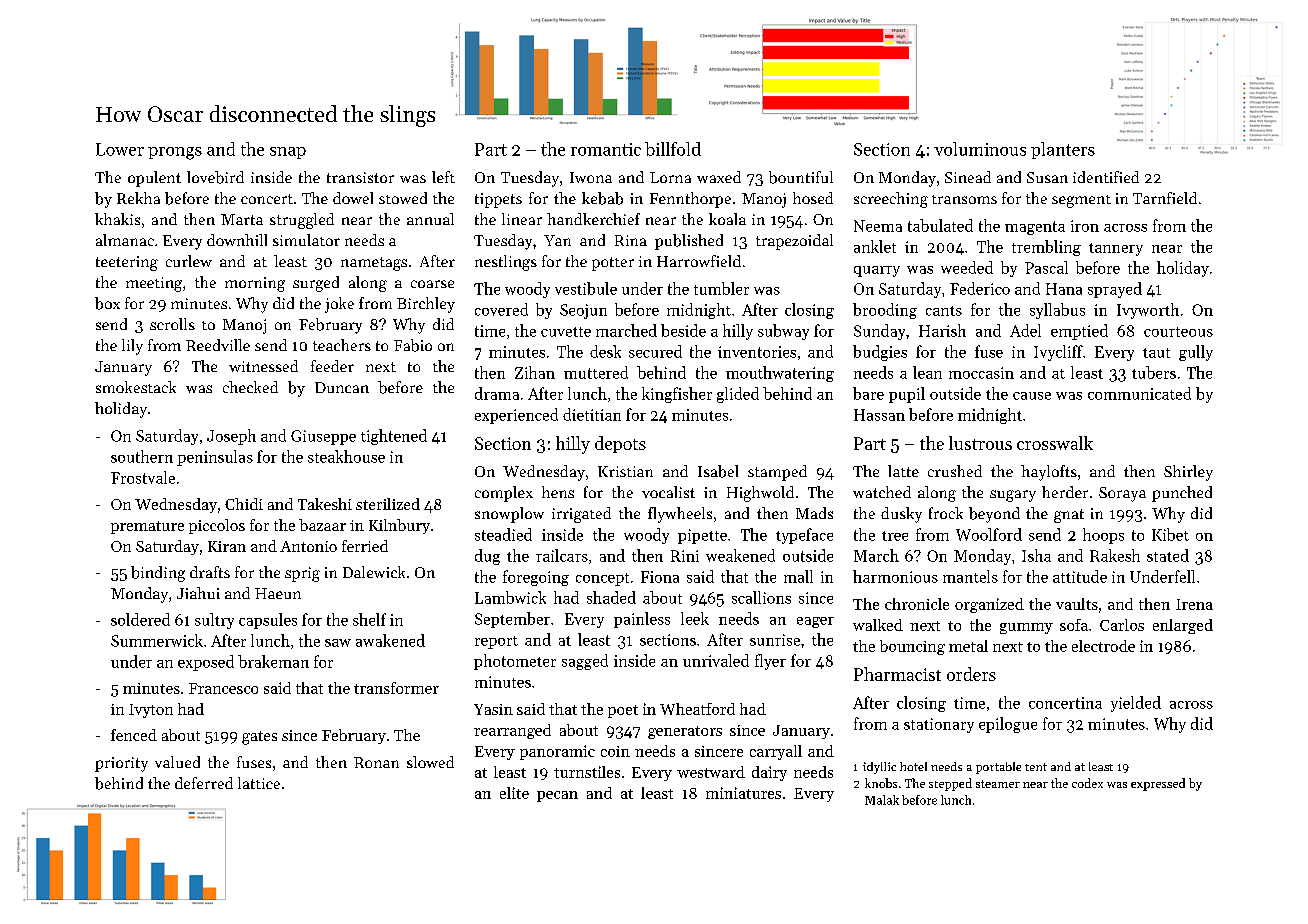 Image resolution: width=1308 pixels, height=924 pixels. What do you see at coordinates (250, 387) in the screenshot?
I see `checked` at bounding box center [250, 387].
